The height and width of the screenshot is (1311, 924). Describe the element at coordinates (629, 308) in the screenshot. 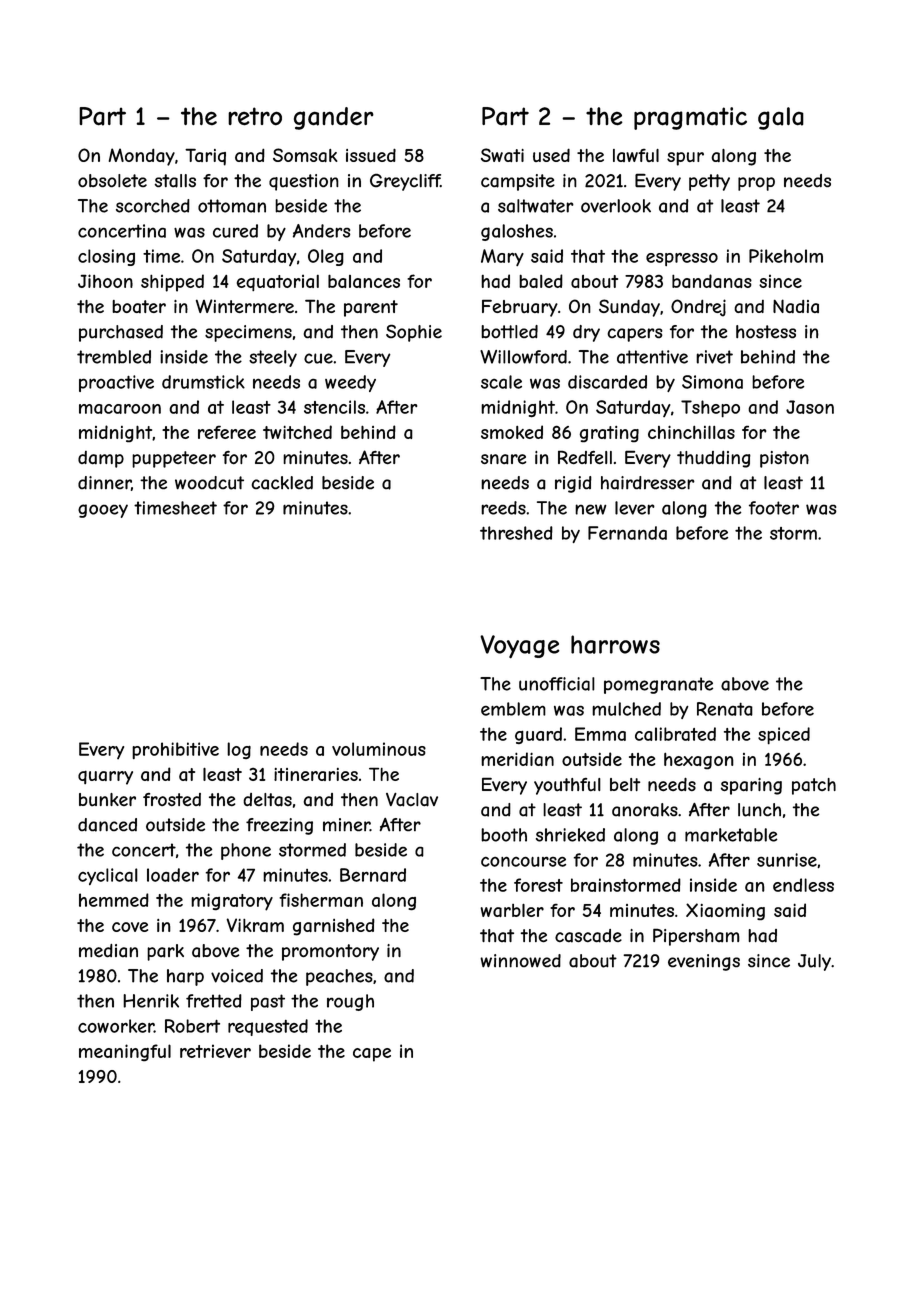

I see `Sunday` at that location.
